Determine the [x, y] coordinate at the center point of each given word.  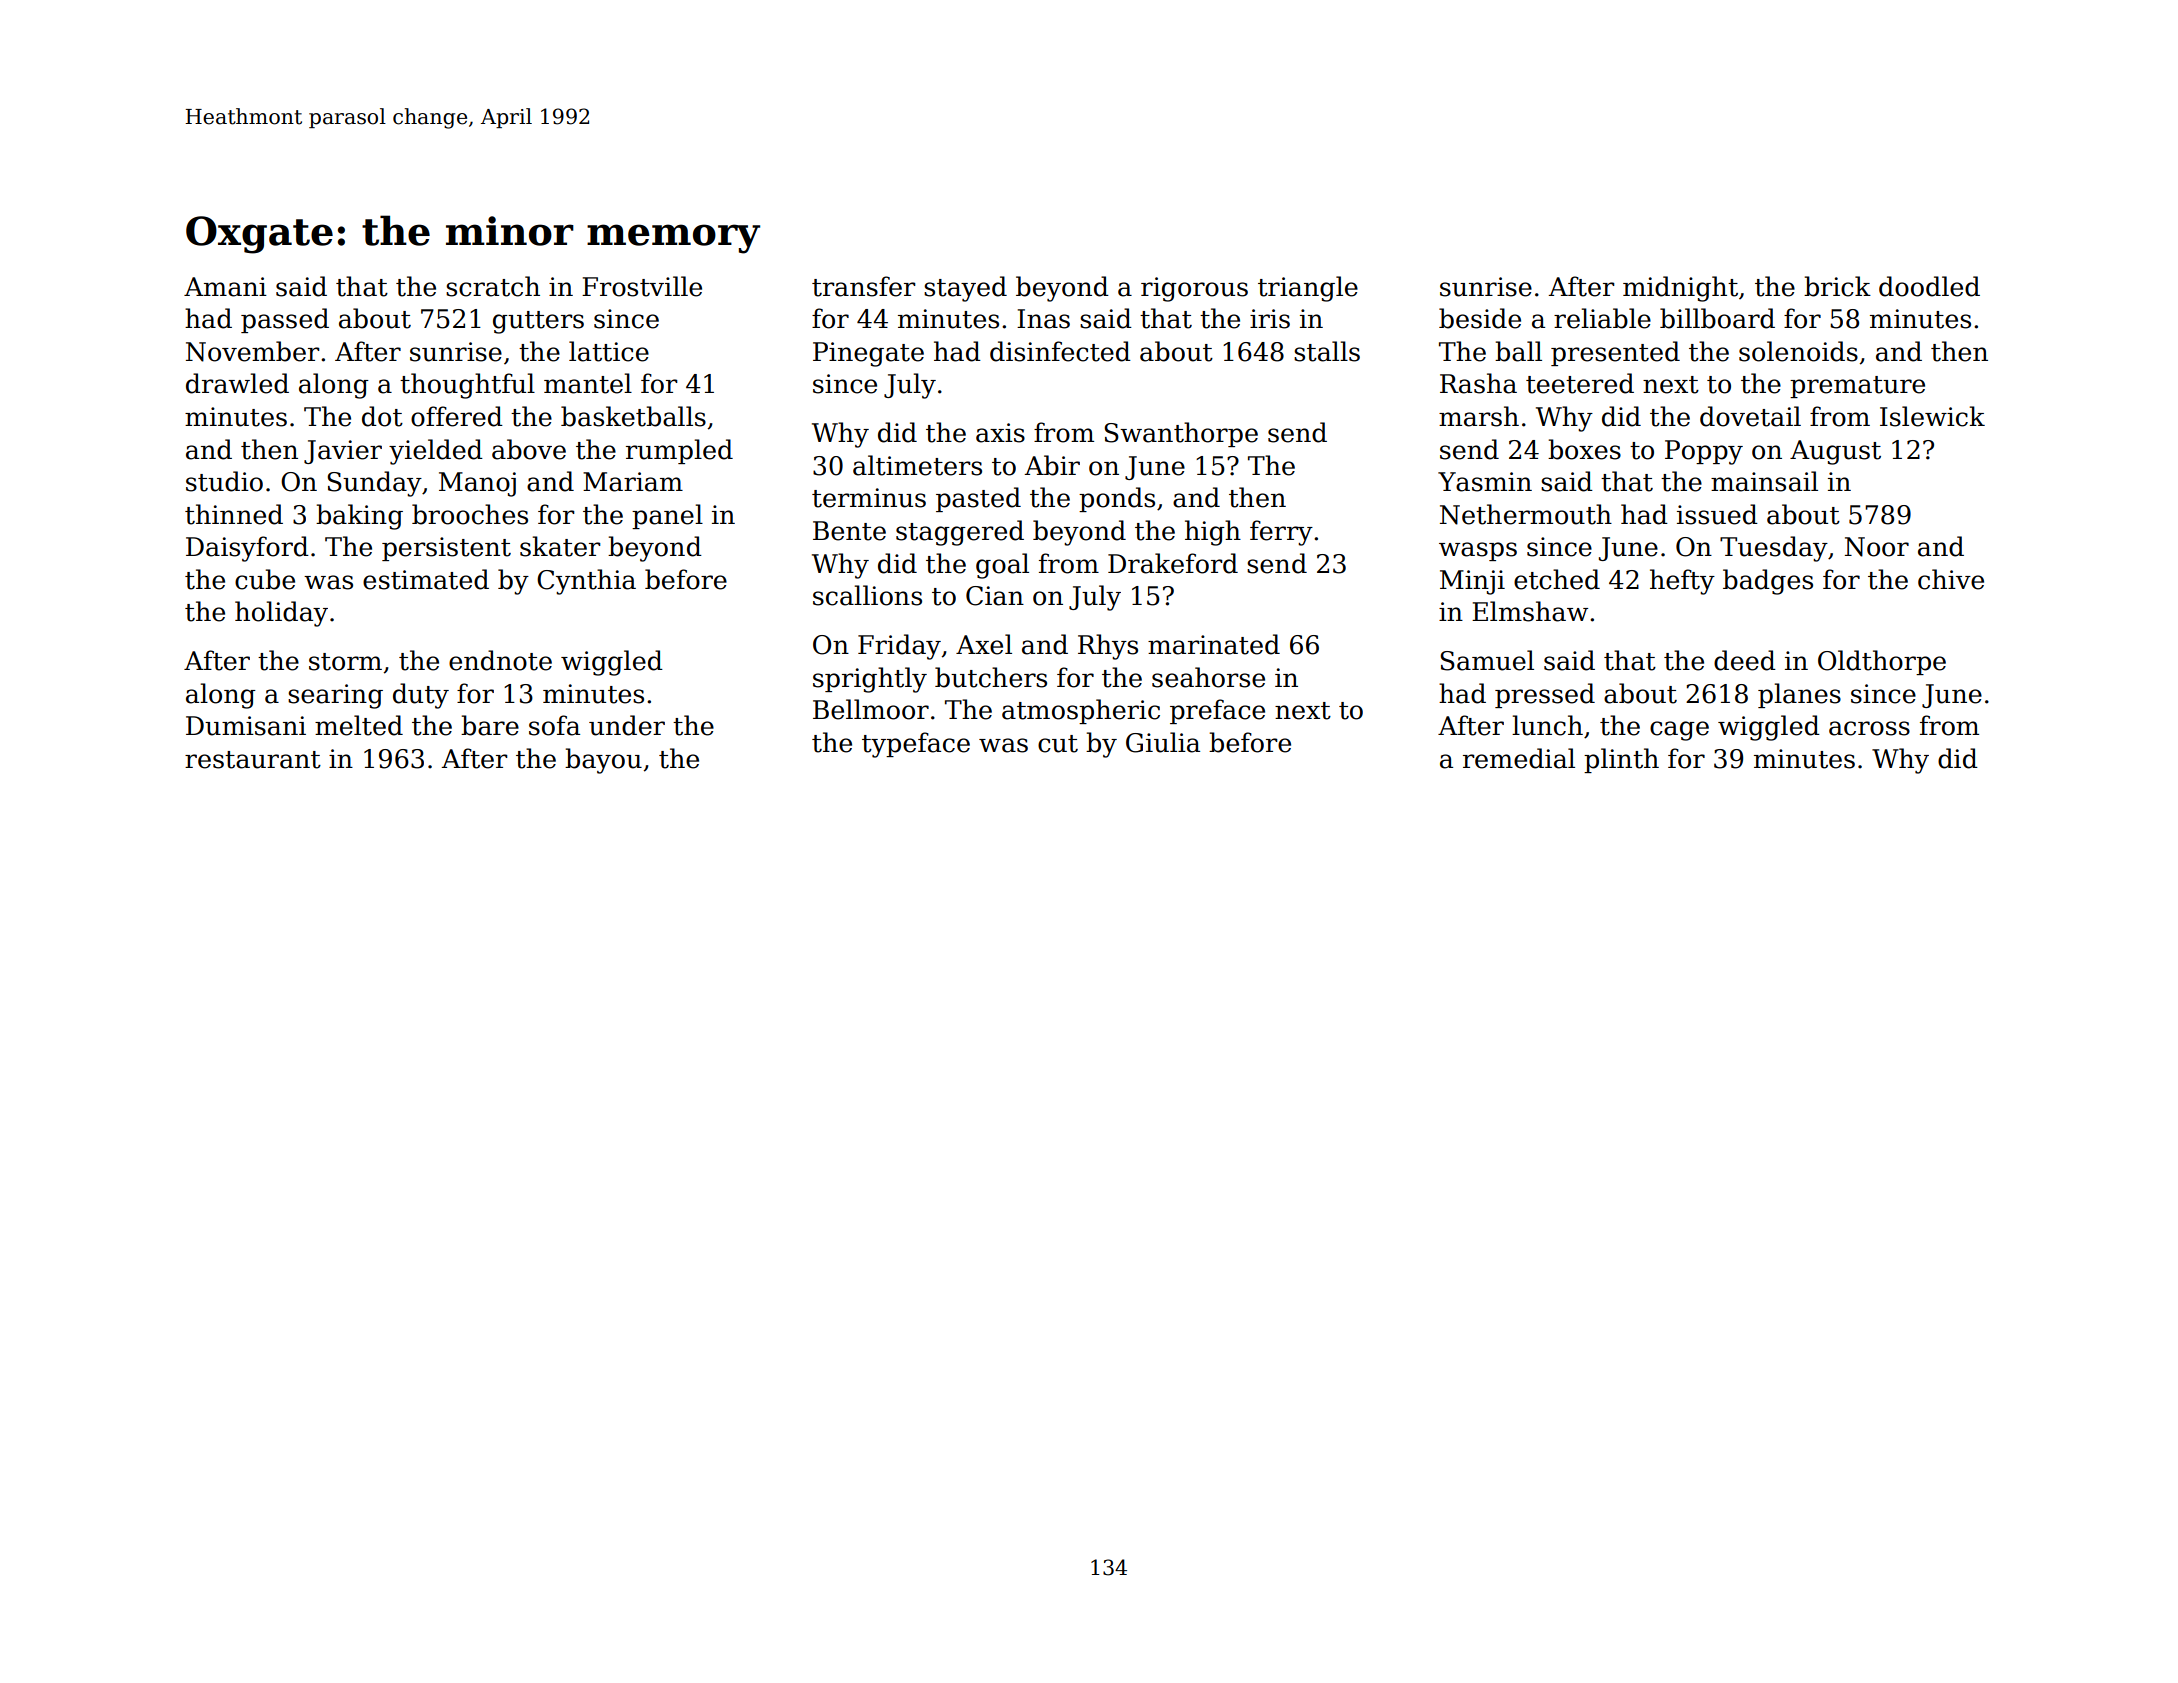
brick [1837, 286]
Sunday [374, 484]
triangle [1308, 289]
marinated [1214, 644]
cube [265, 579]
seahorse [1208, 677]
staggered [960, 533]
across [1869, 728]
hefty [1682, 582]
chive [1951, 579]
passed [285, 320]
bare [490, 725]
